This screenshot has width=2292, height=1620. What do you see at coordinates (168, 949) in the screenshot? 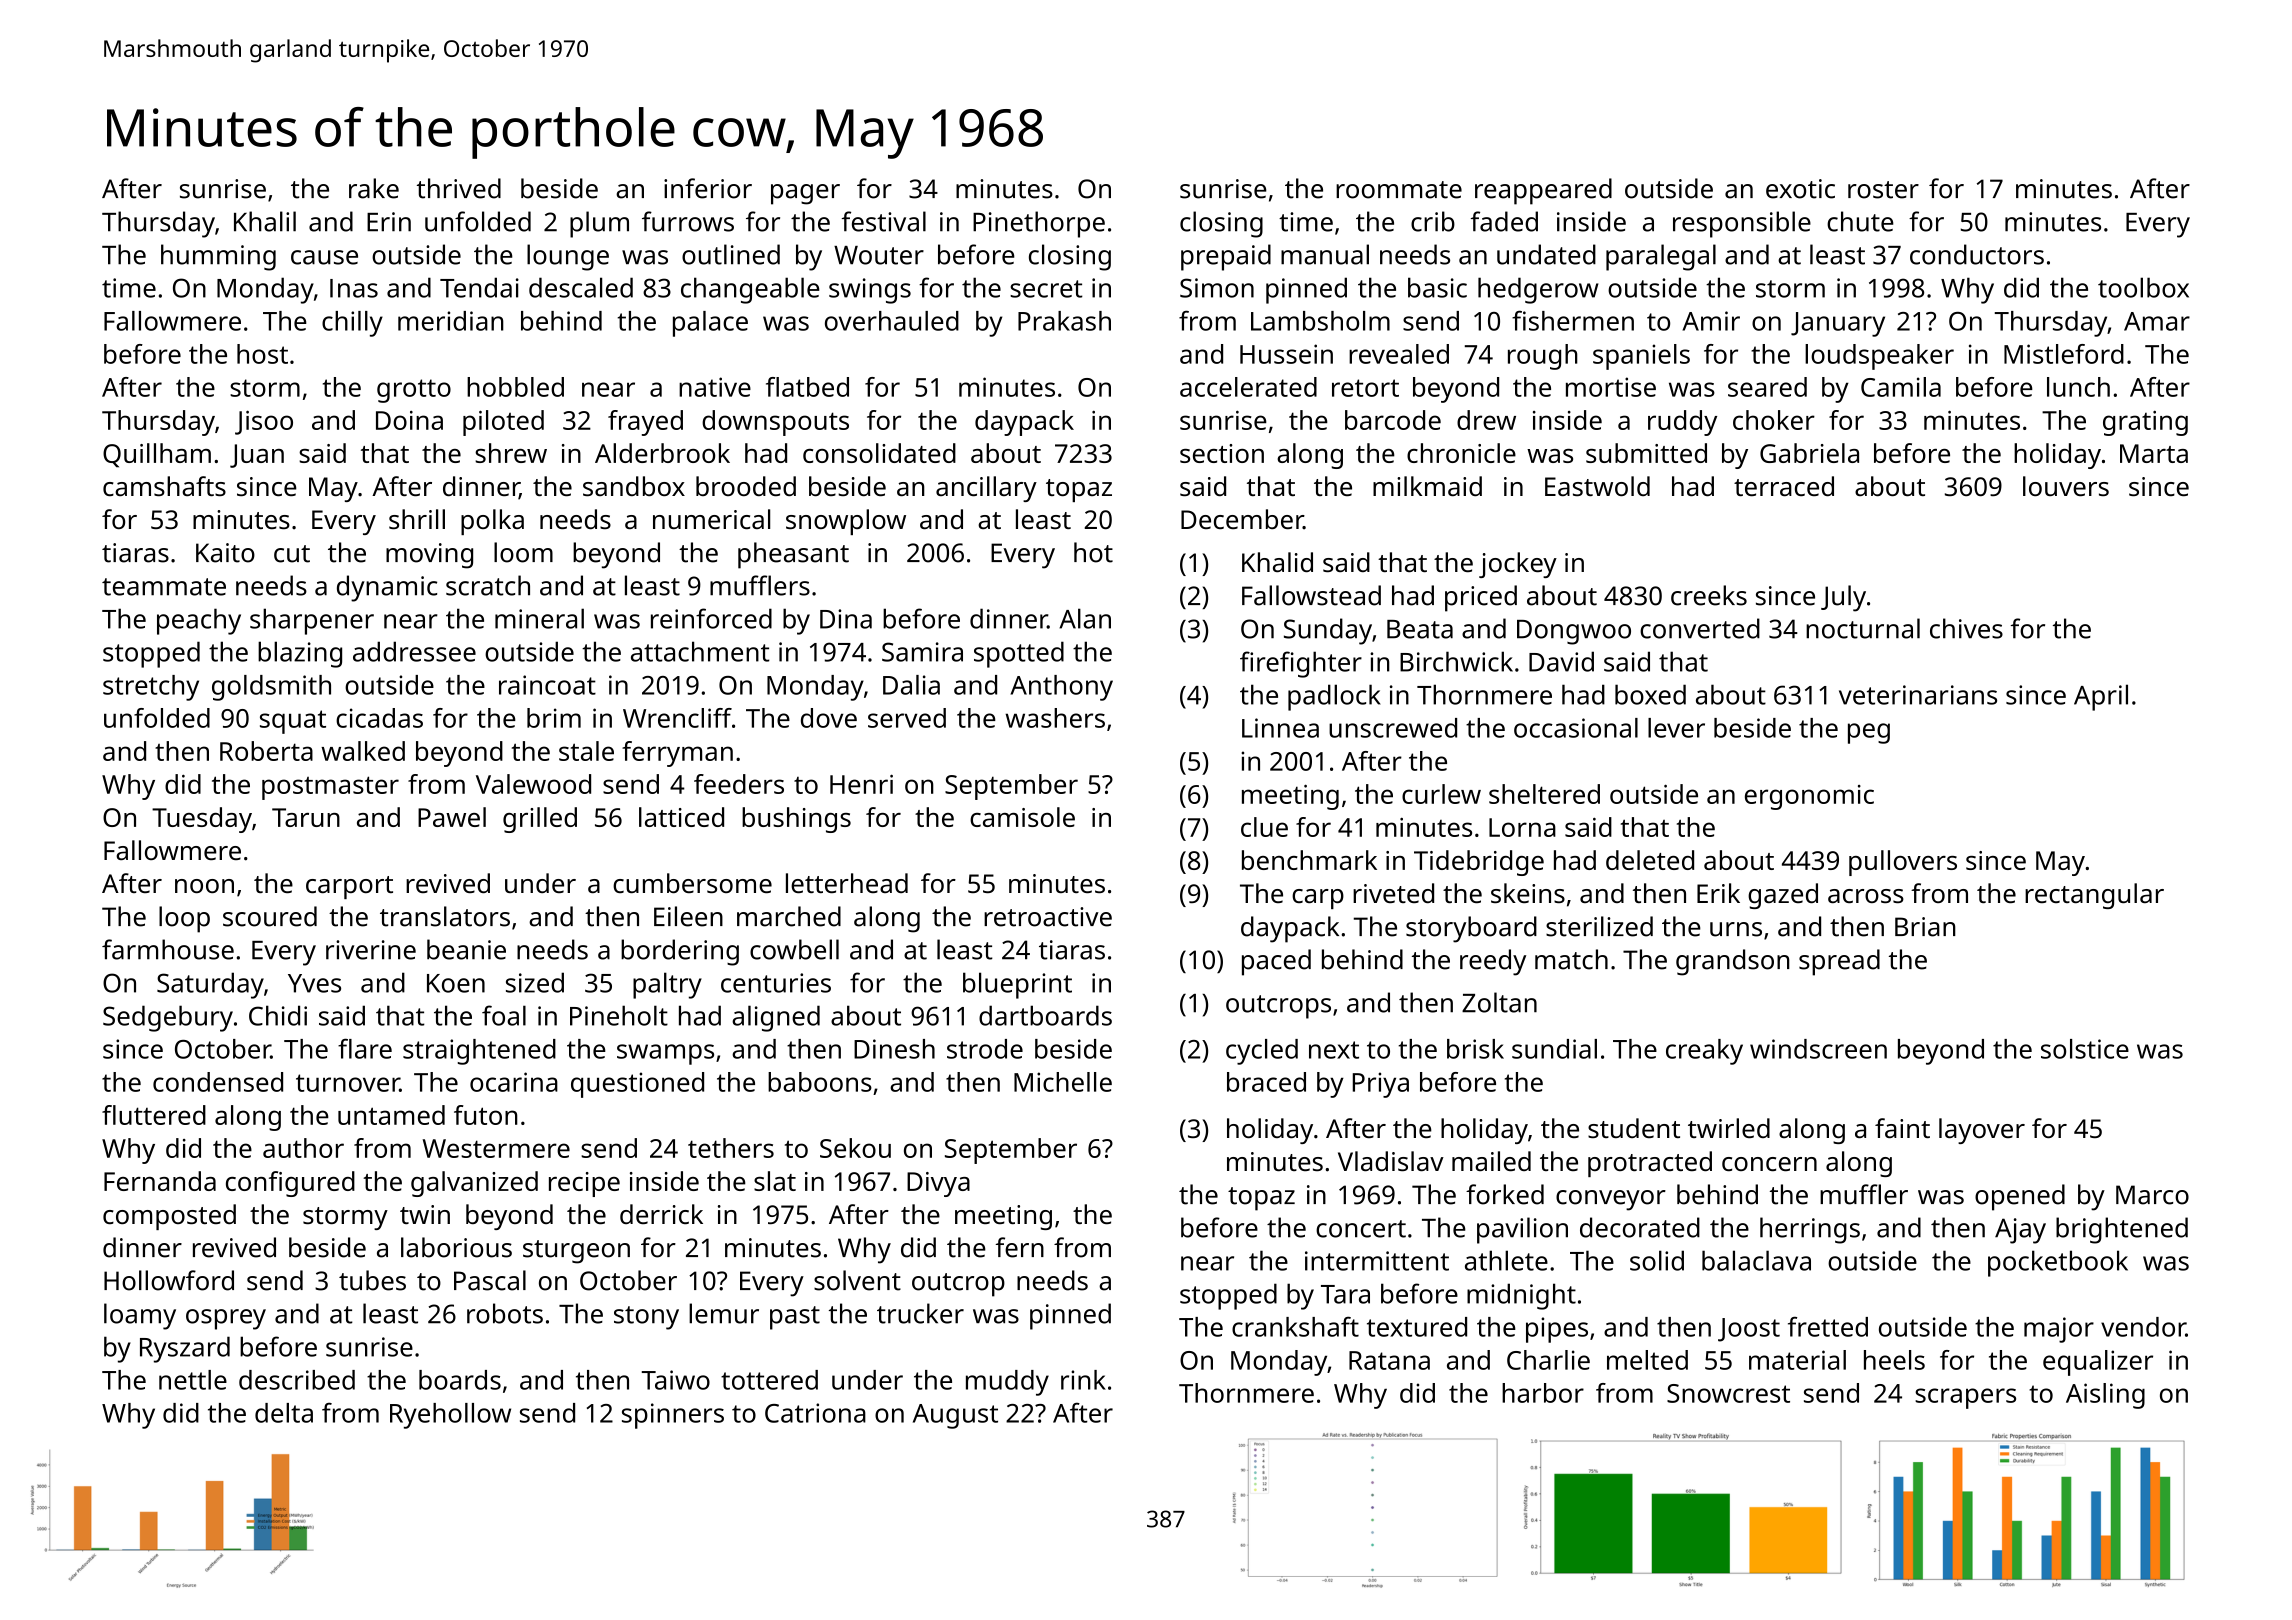
I see `farmhouse` at bounding box center [168, 949].
